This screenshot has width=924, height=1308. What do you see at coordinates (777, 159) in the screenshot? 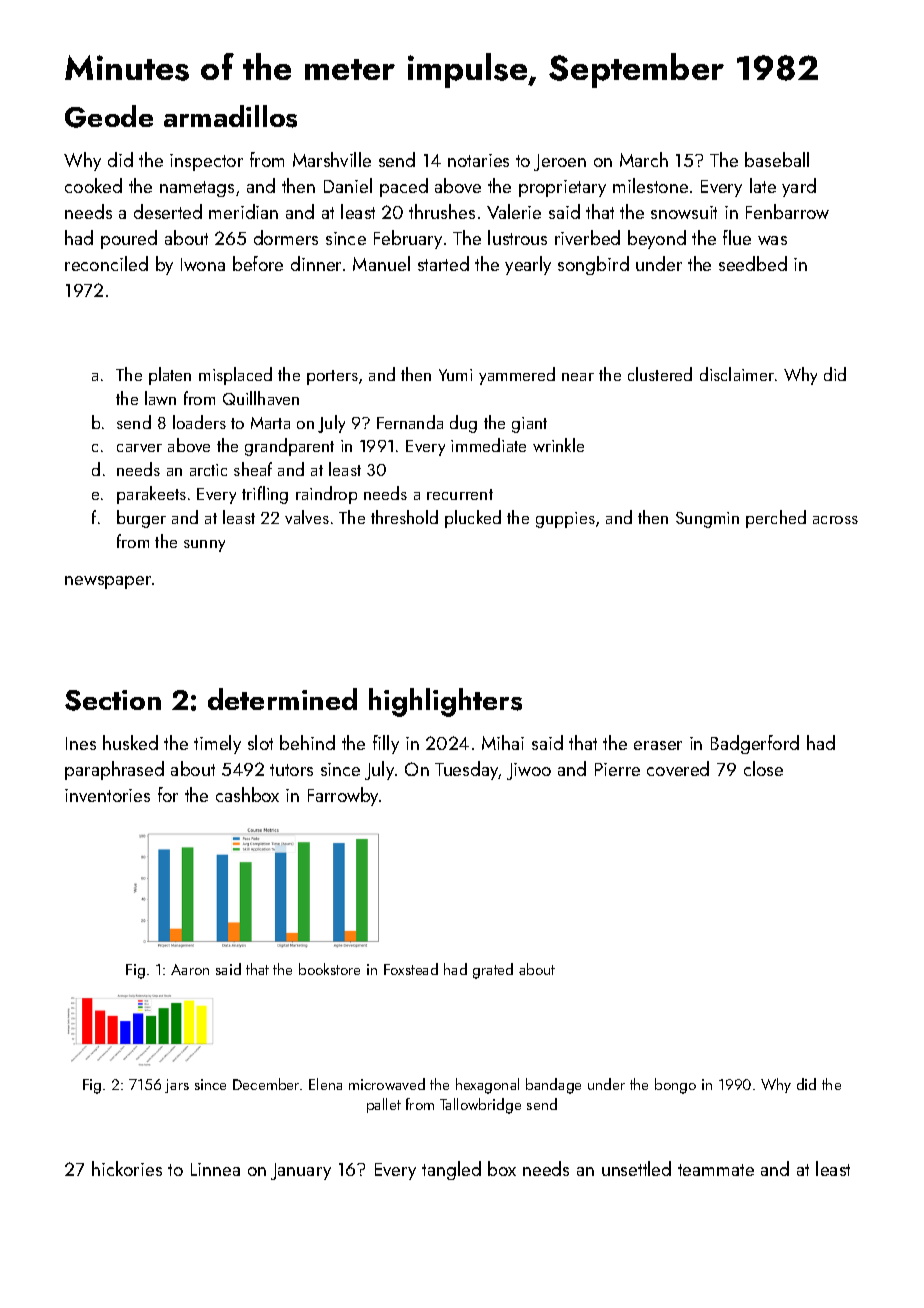
I see `baseball` at bounding box center [777, 159].
